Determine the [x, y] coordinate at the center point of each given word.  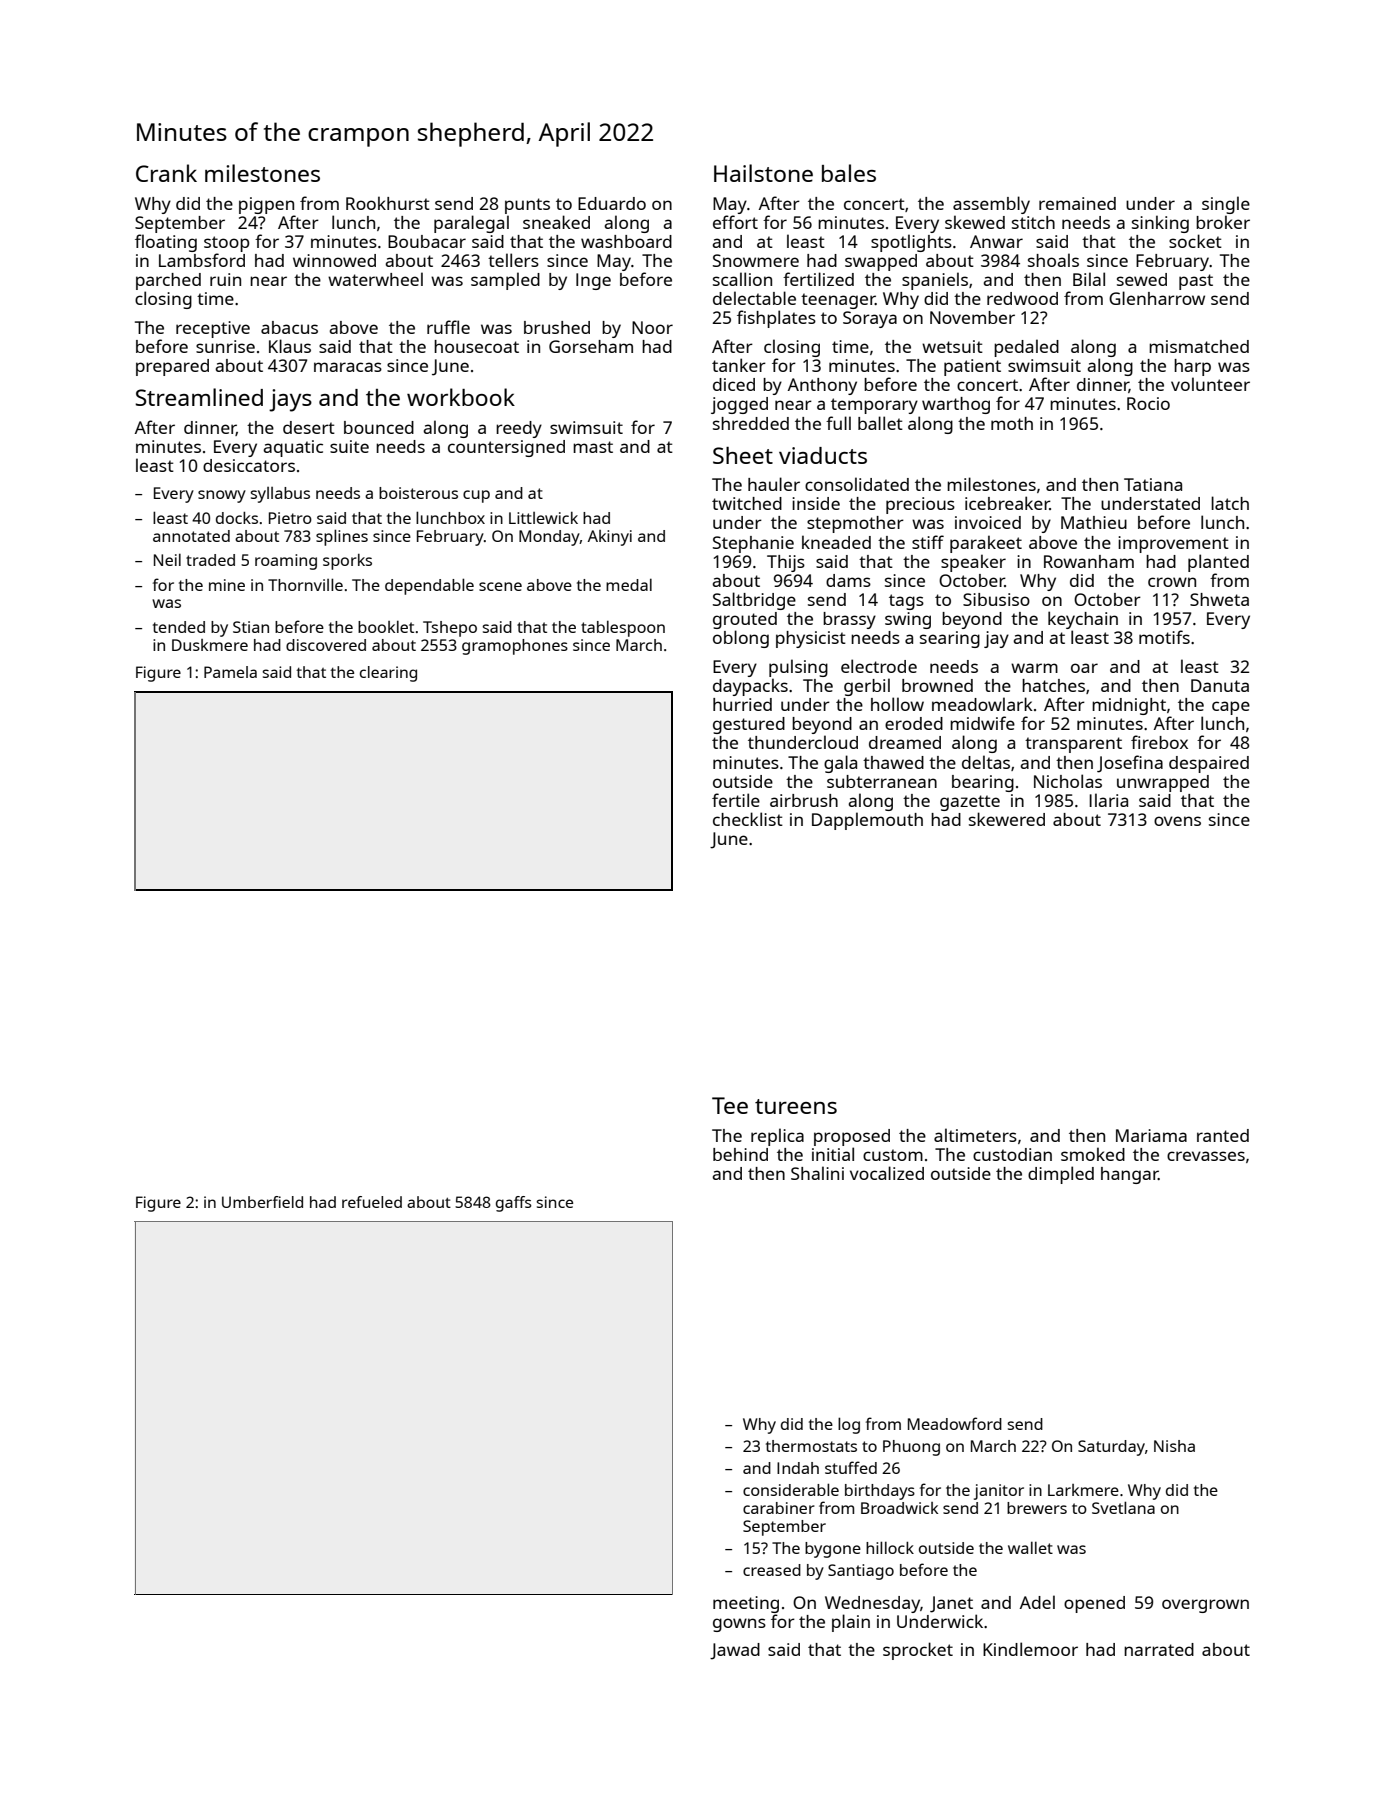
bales [849, 173]
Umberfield [262, 1202]
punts [527, 206]
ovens [1177, 821]
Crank [166, 173]
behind [740, 1154]
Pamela [230, 672]
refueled [372, 1202]
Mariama [1151, 1135]
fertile [736, 800]
